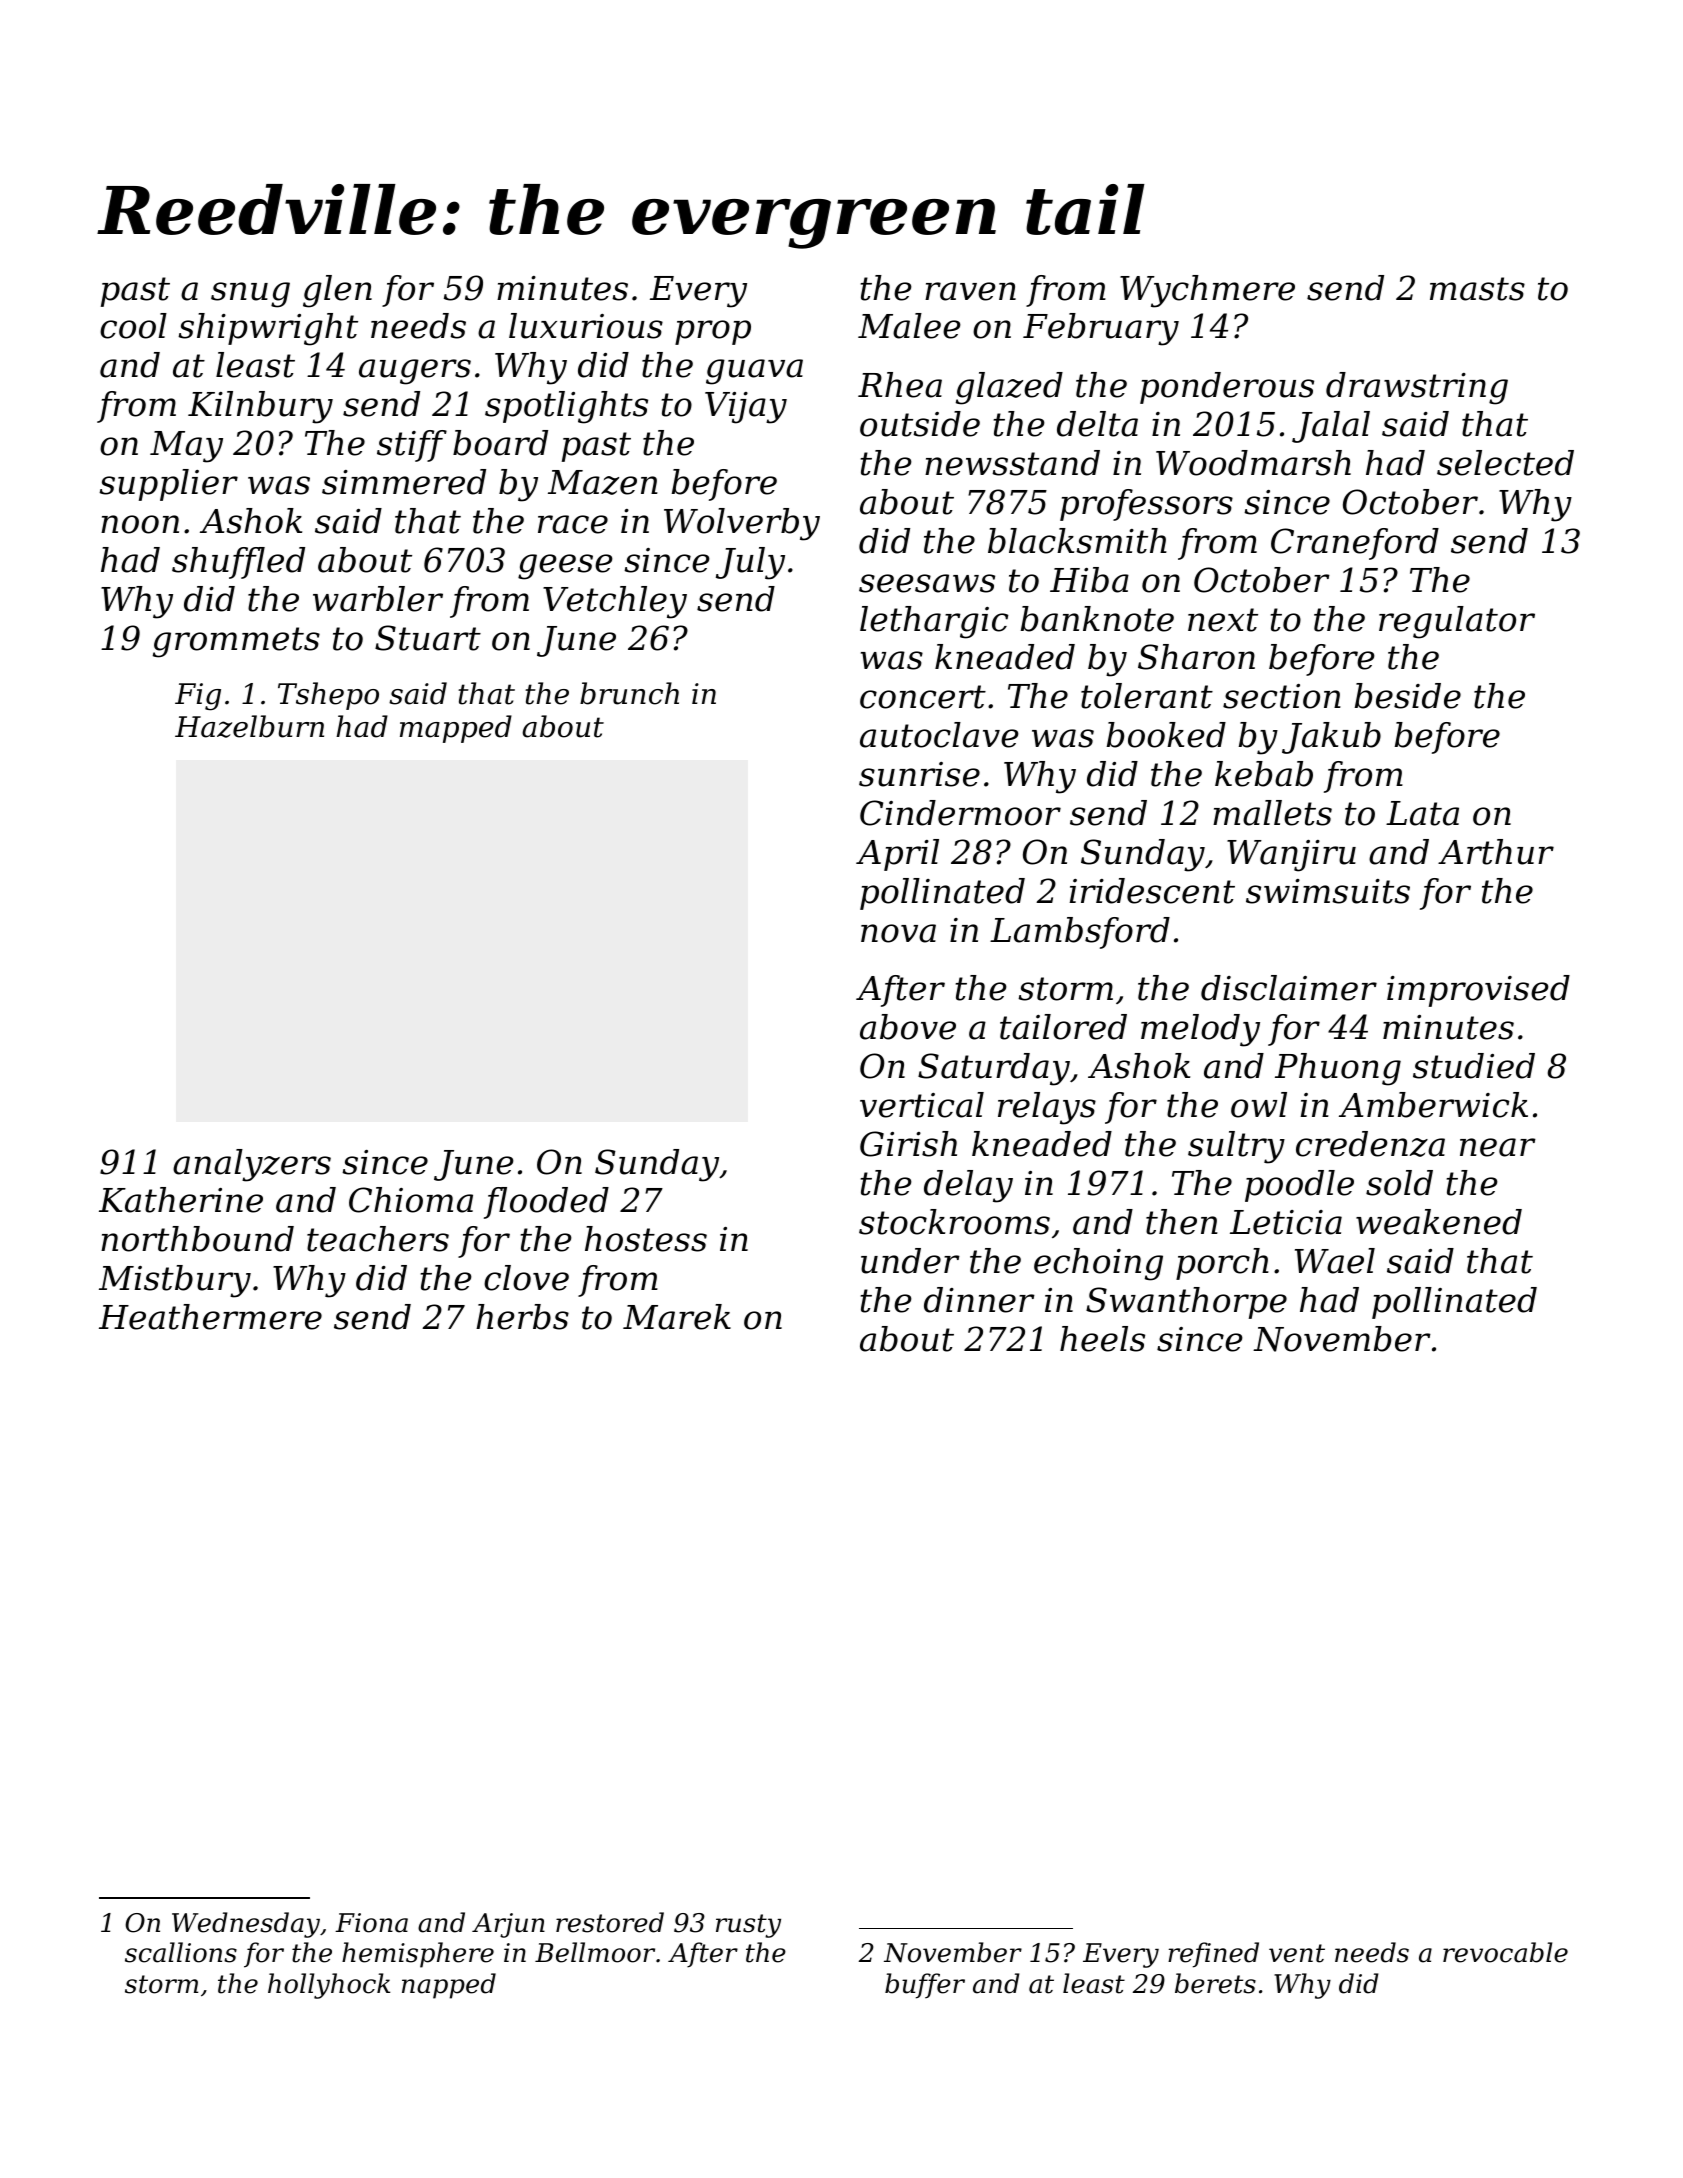  I want to click on cool, so click(133, 326).
